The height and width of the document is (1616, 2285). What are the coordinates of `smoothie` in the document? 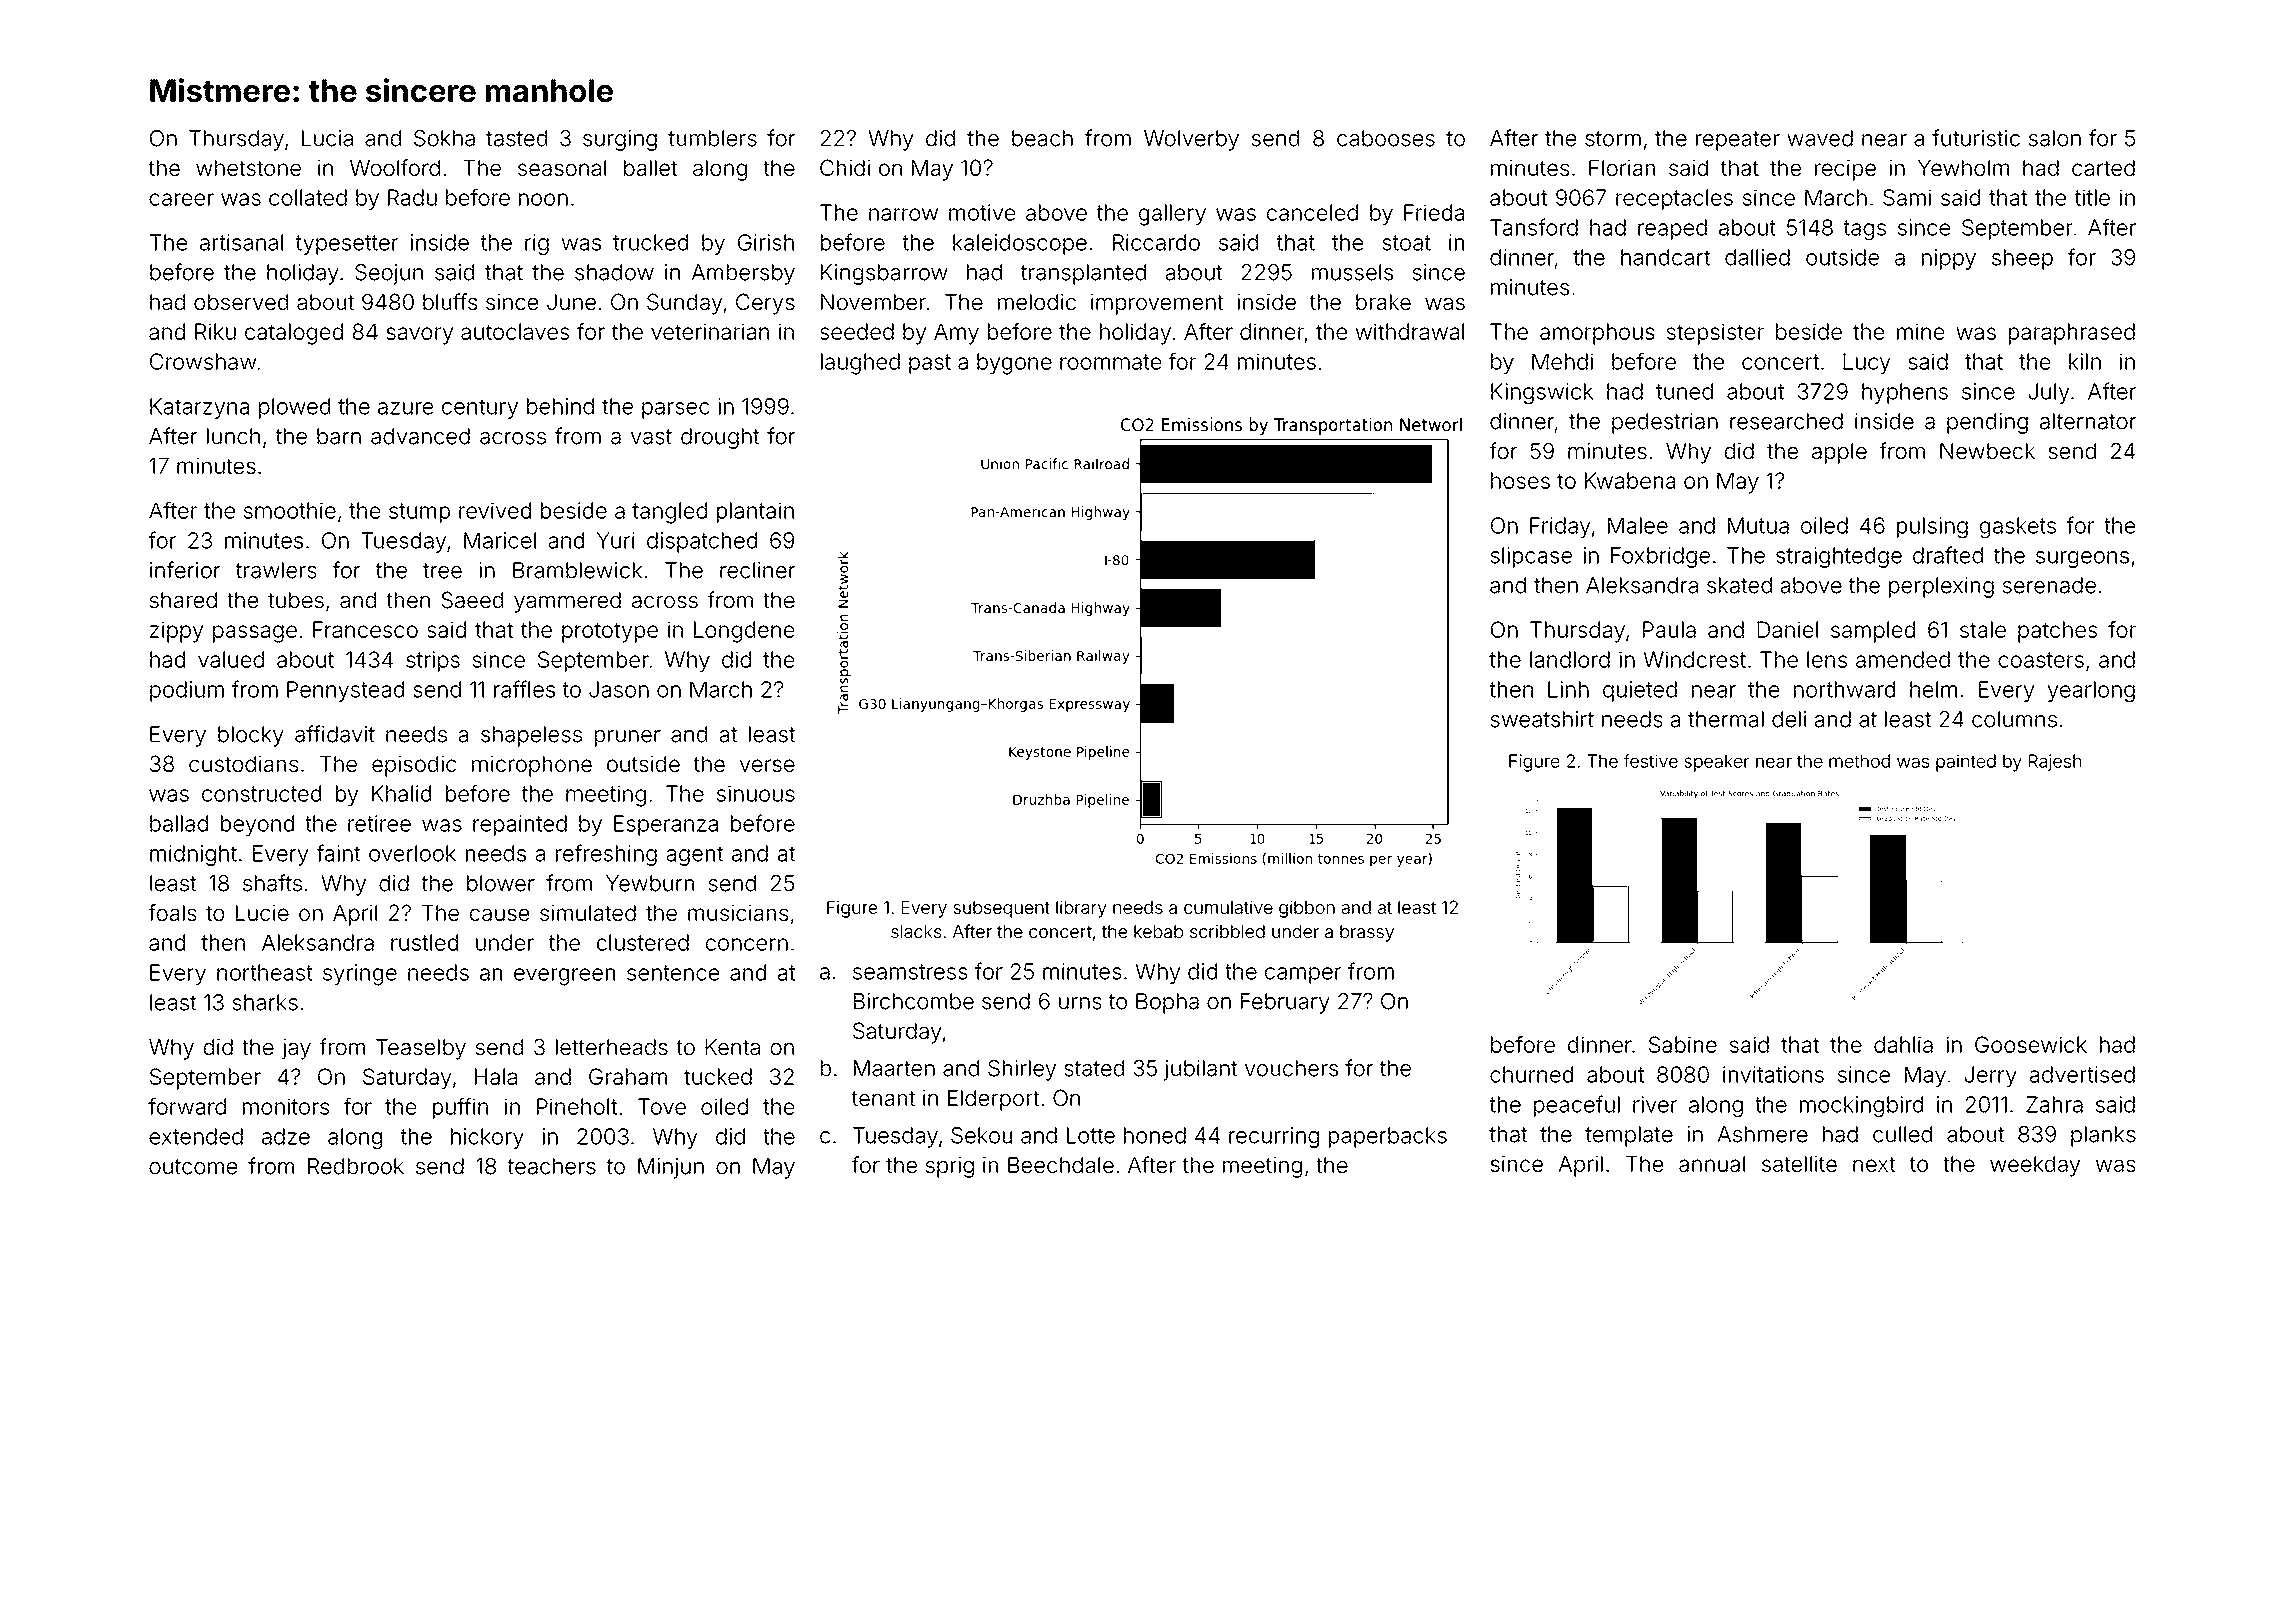 It's located at (290, 510).
